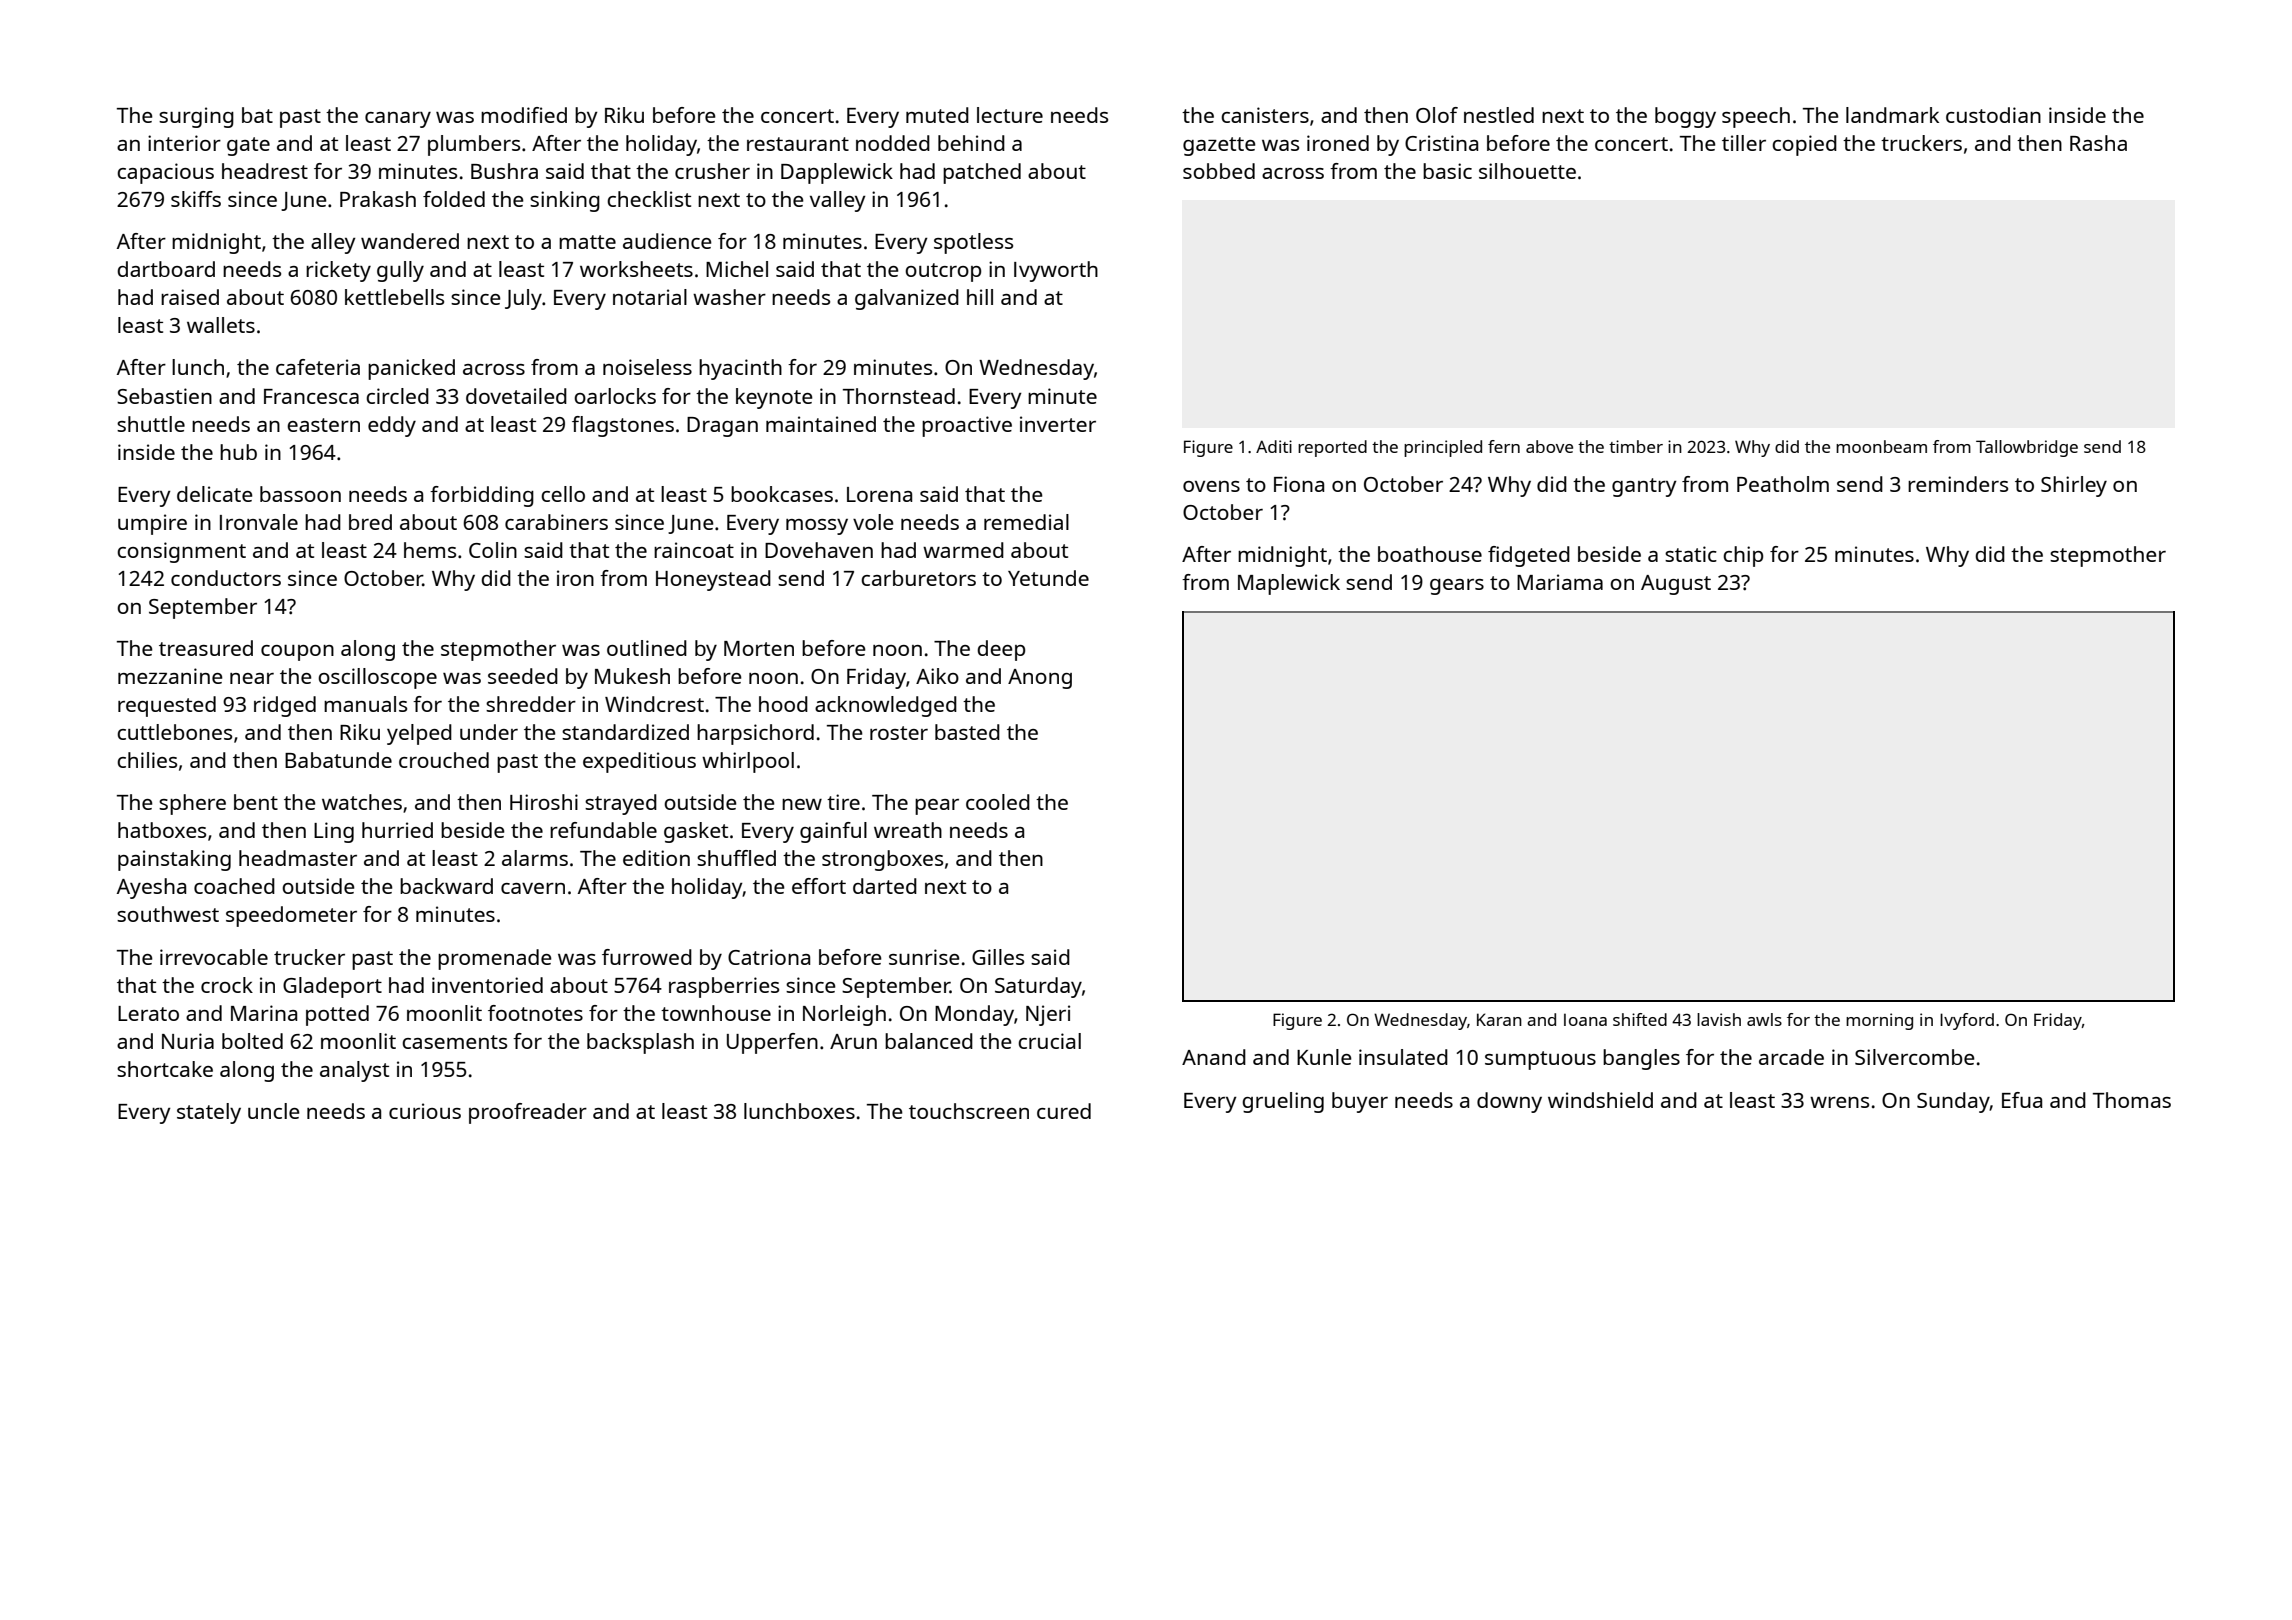  Describe the element at coordinates (1457, 587) in the screenshot. I see `gears` at that location.
